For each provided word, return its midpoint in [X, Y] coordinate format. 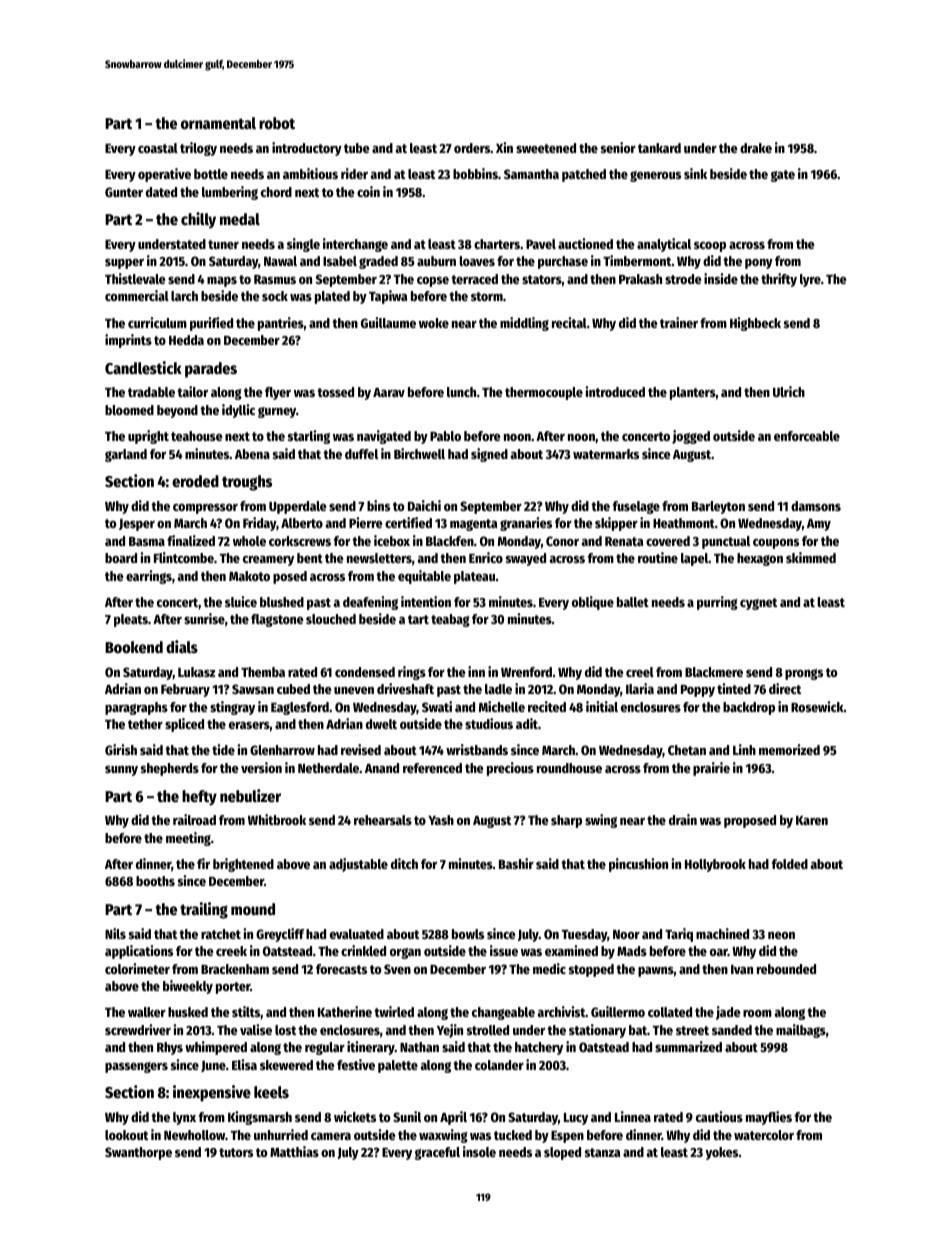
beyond [177, 411]
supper [124, 264]
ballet [633, 602]
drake [756, 148]
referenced [432, 768]
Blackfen [450, 541]
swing [601, 821]
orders [472, 148]
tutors [236, 1152]
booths [155, 881]
